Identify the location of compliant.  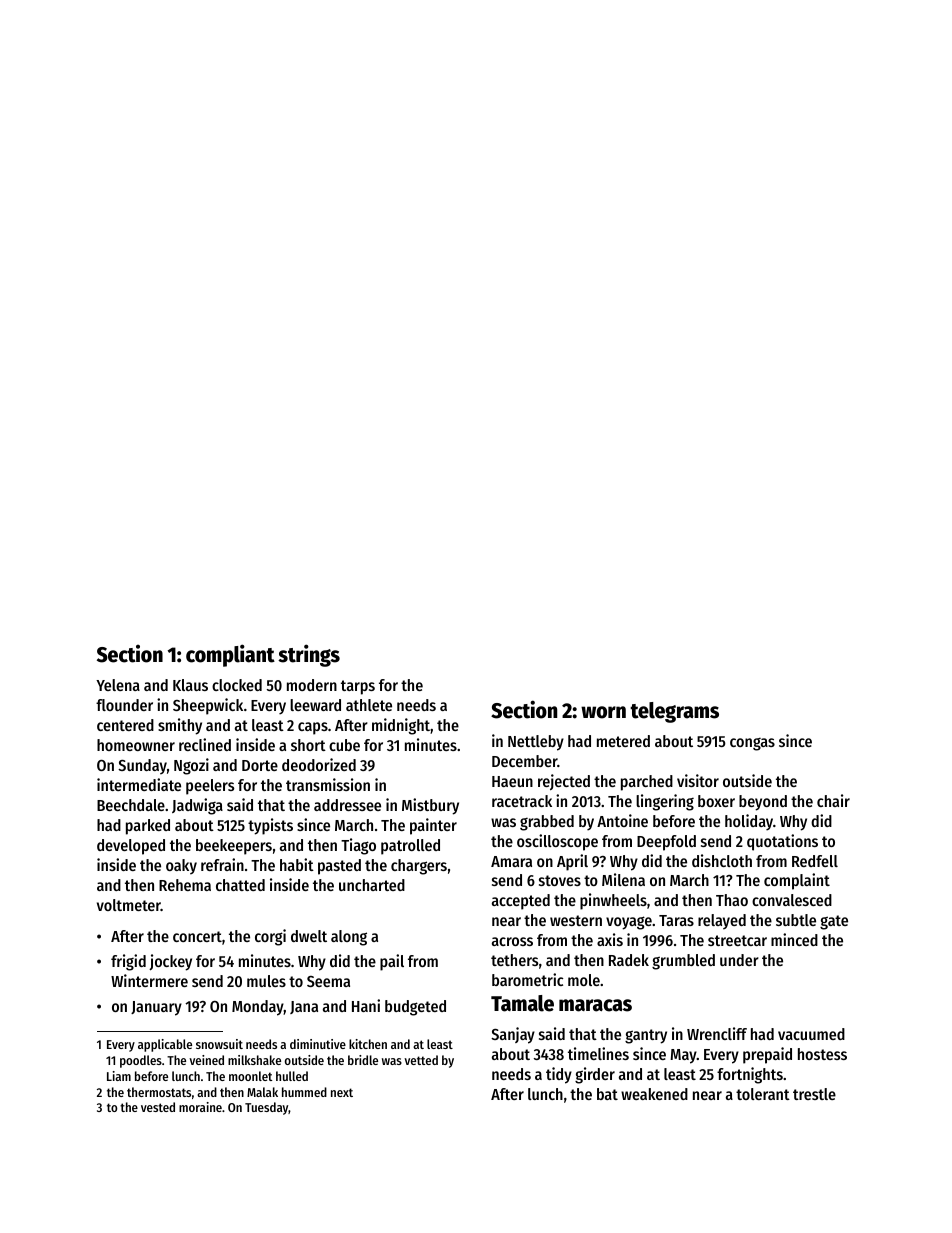
(230, 655).
